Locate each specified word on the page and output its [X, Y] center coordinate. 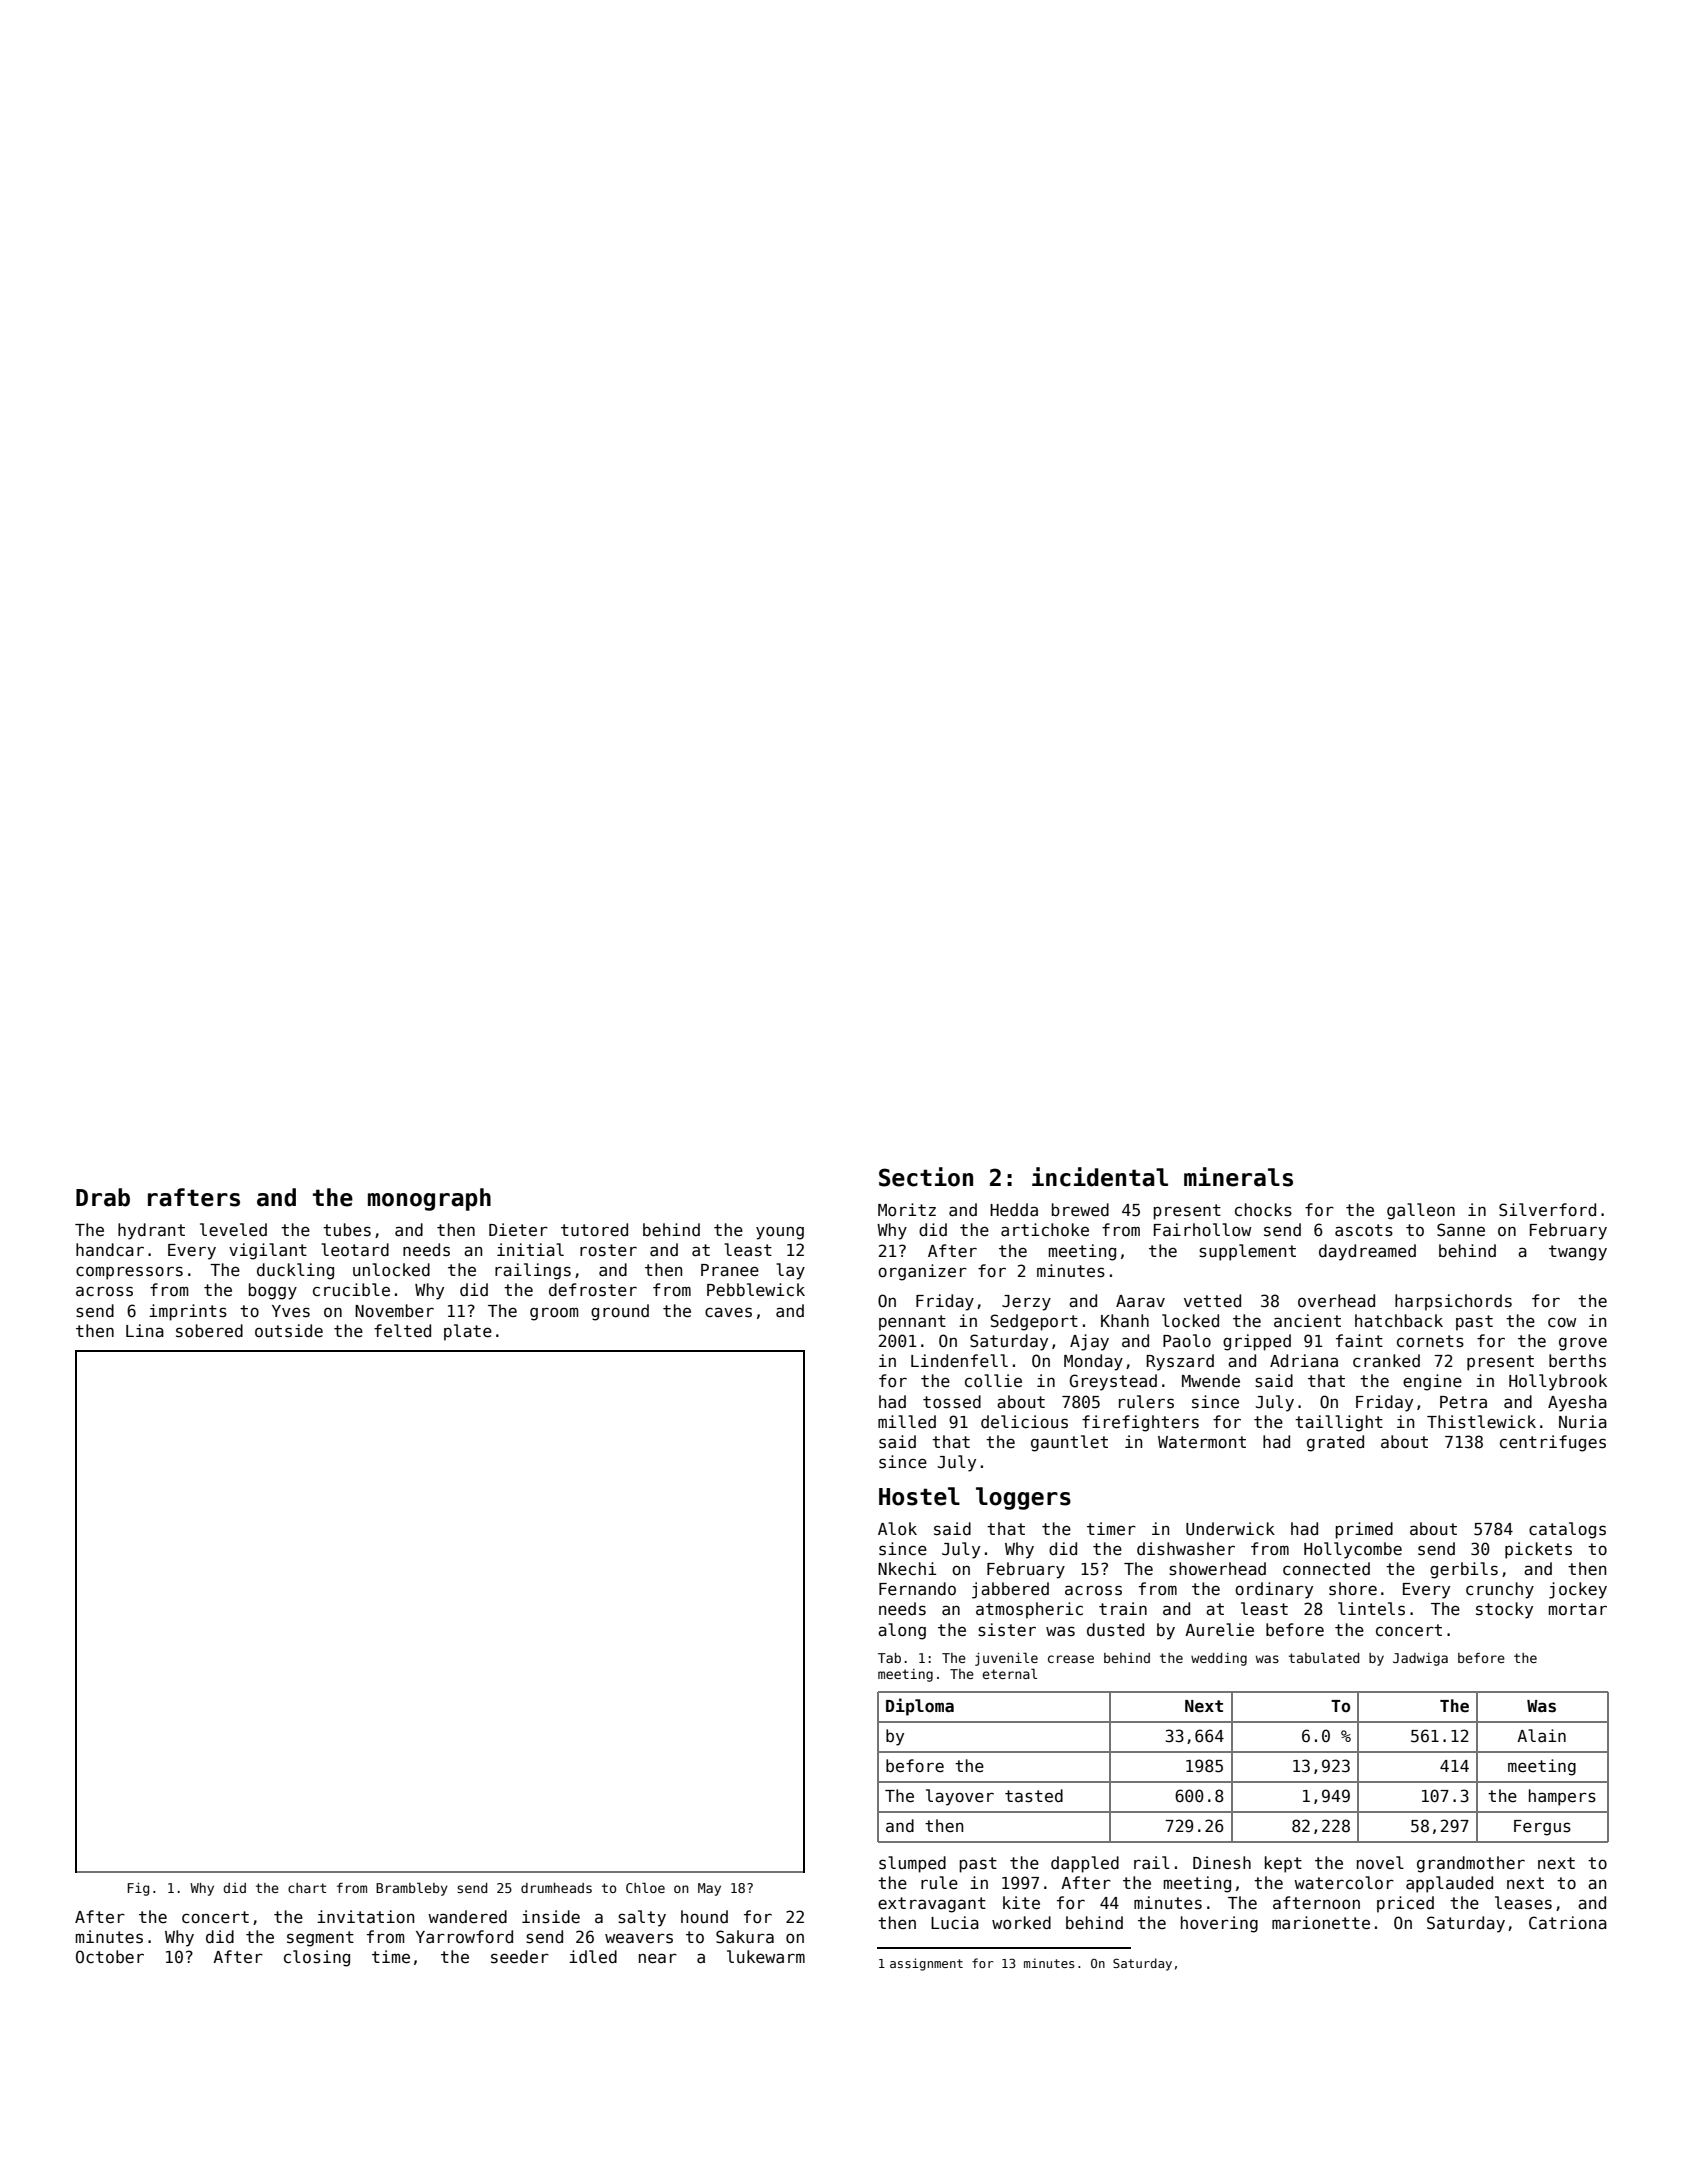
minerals [1238, 1177]
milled [907, 1422]
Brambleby [412, 1889]
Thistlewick [1481, 1422]
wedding [1219, 1659]
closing [317, 1958]
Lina [145, 1331]
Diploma [920, 1707]
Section [926, 1177]
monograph [429, 1199]
